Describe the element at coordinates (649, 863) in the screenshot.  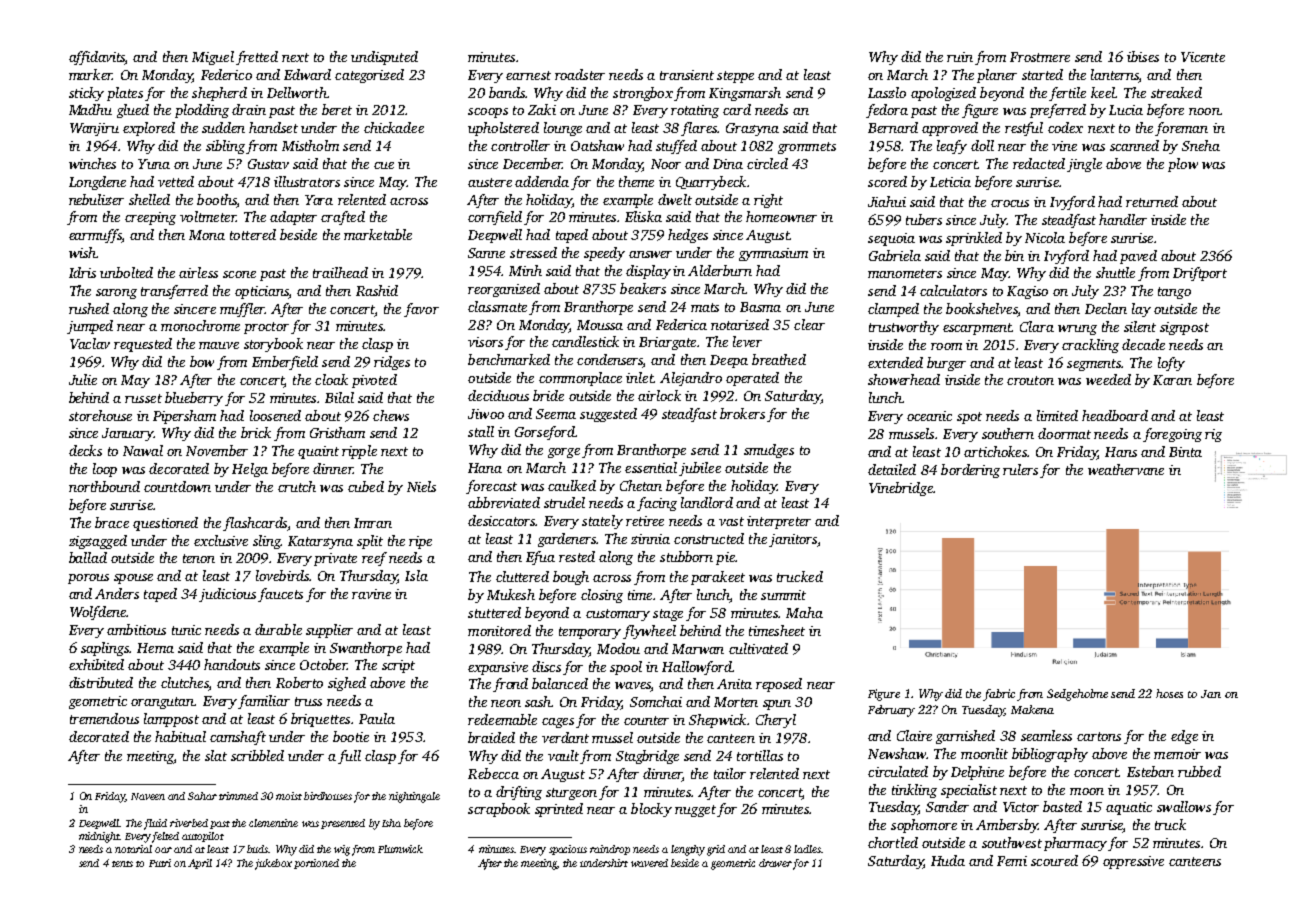
I see `wavered` at that location.
